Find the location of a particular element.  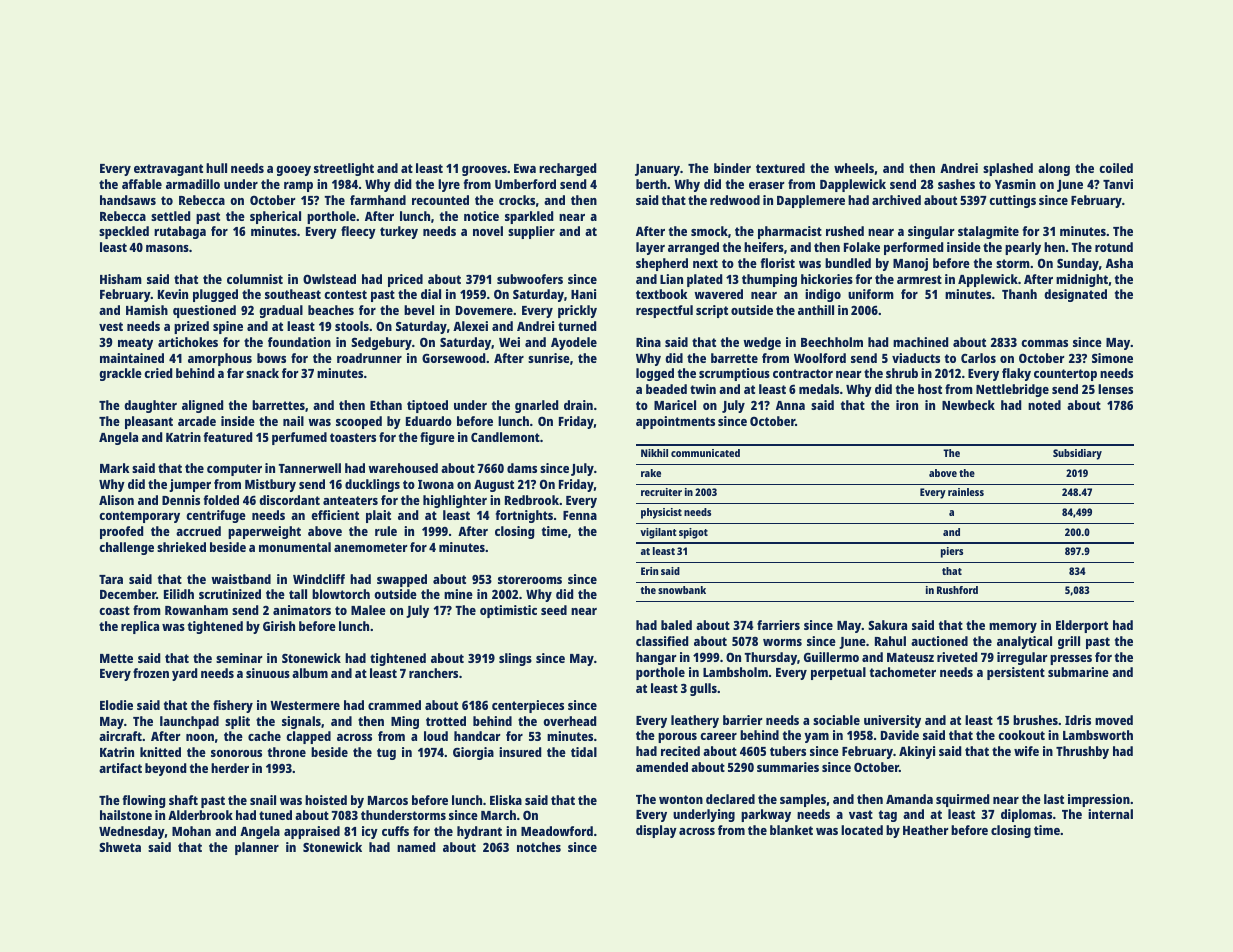

Marcos is located at coordinates (388, 800).
